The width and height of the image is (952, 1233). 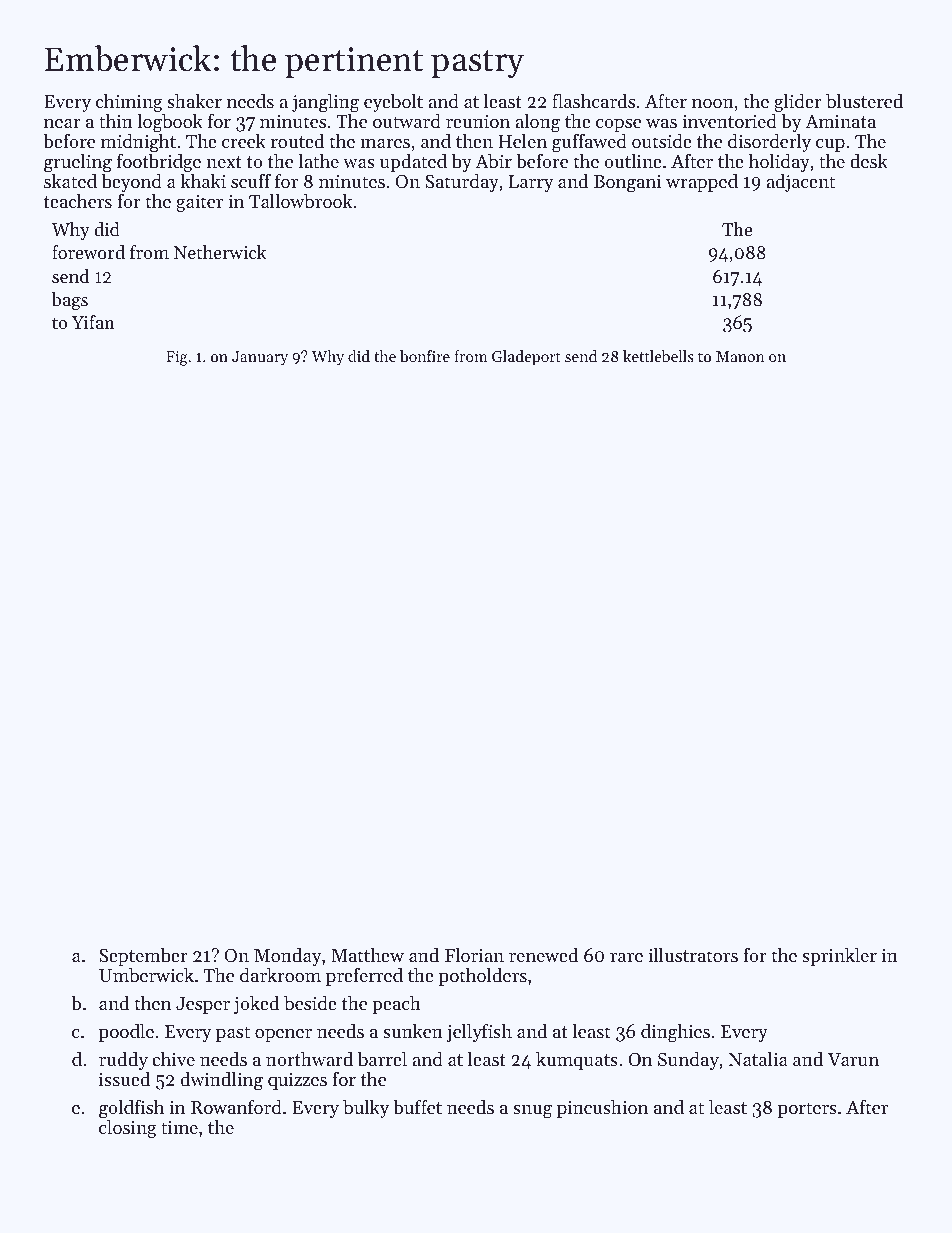 I want to click on outline, so click(x=633, y=161).
